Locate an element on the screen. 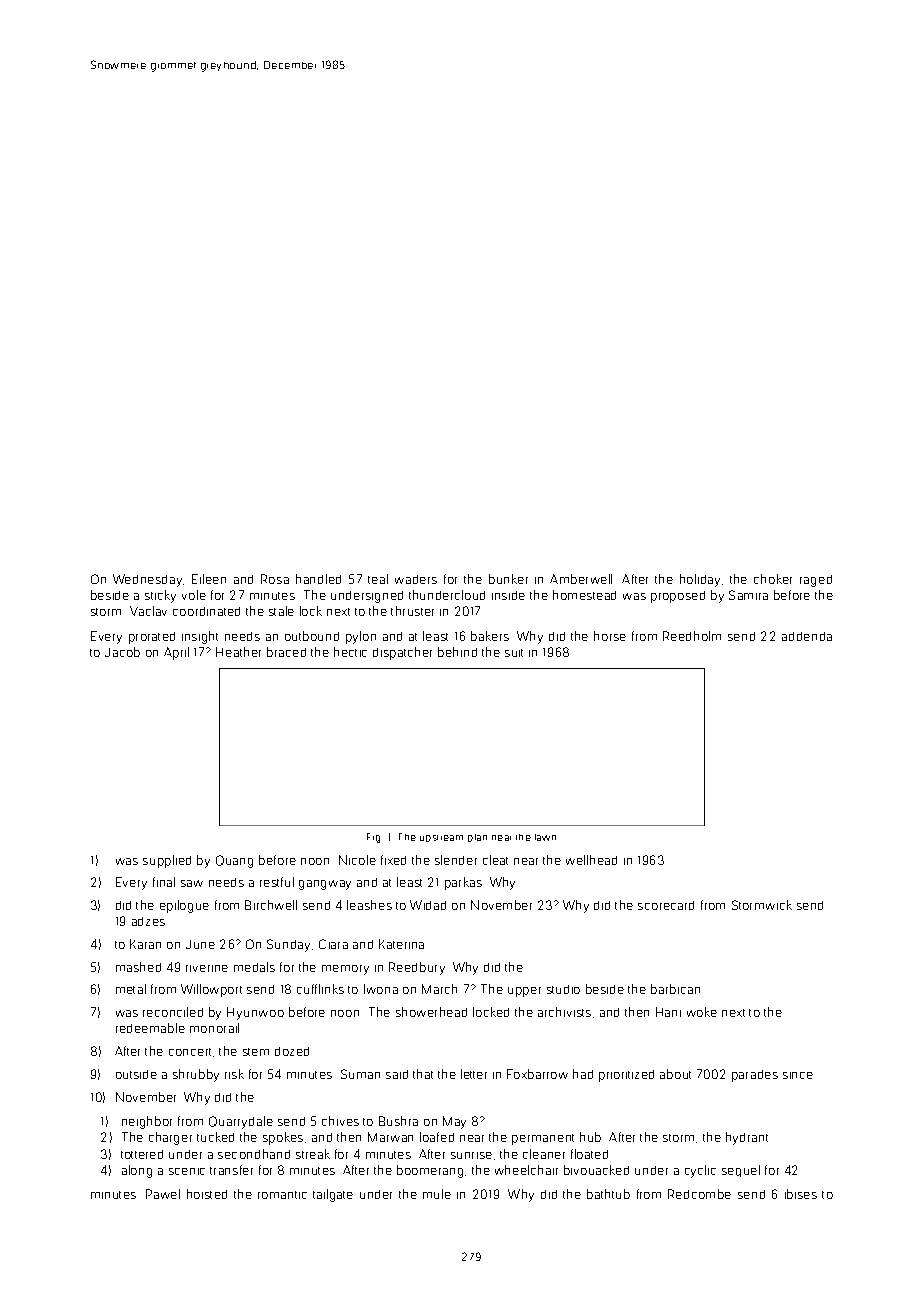  suit is located at coordinates (514, 653).
